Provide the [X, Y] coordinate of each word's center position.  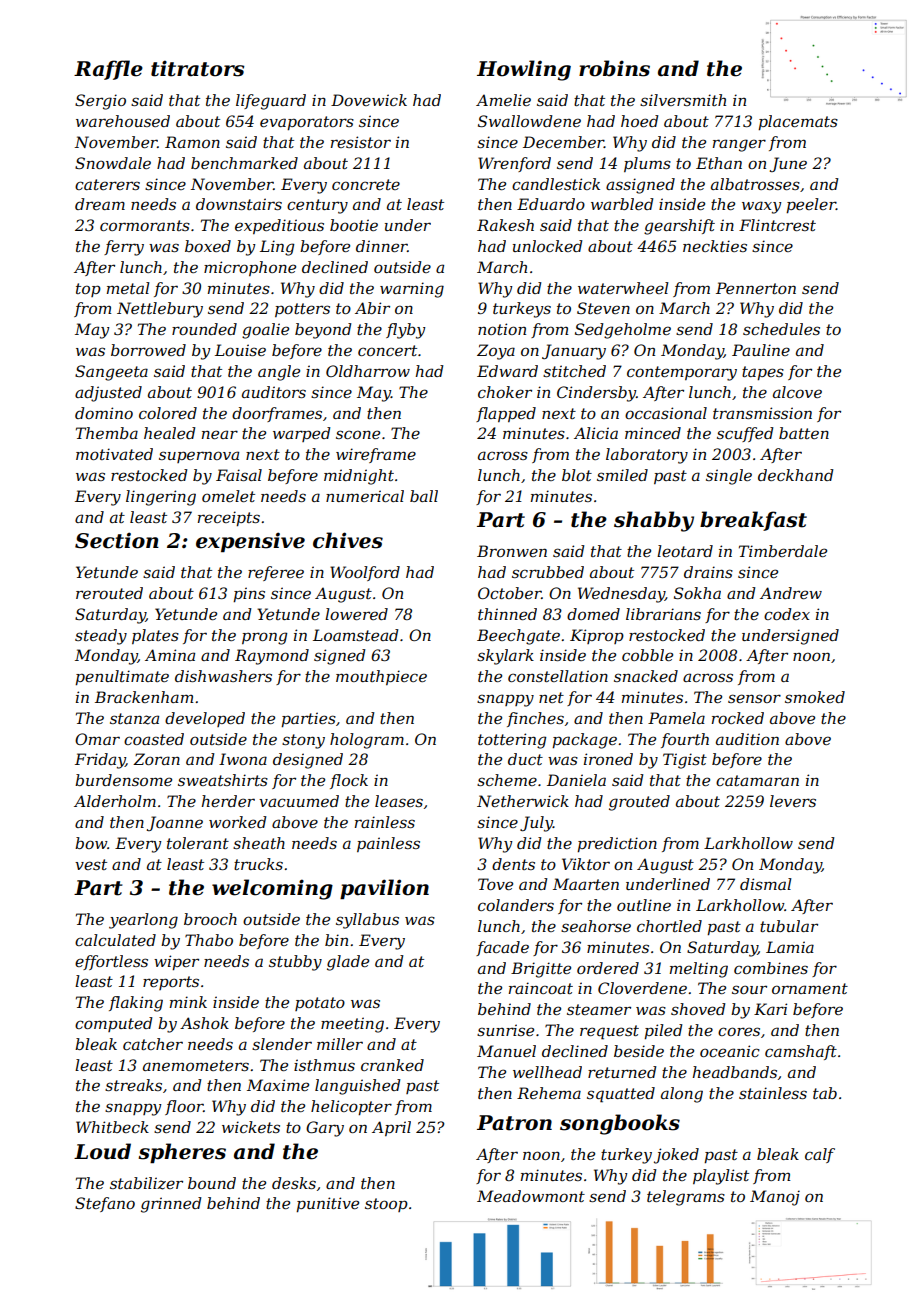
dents [513, 864]
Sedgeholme [623, 331]
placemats [798, 122]
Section [117, 540]
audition [747, 739]
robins [614, 68]
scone [358, 434]
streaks [133, 1085]
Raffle [108, 70]
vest [91, 864]
